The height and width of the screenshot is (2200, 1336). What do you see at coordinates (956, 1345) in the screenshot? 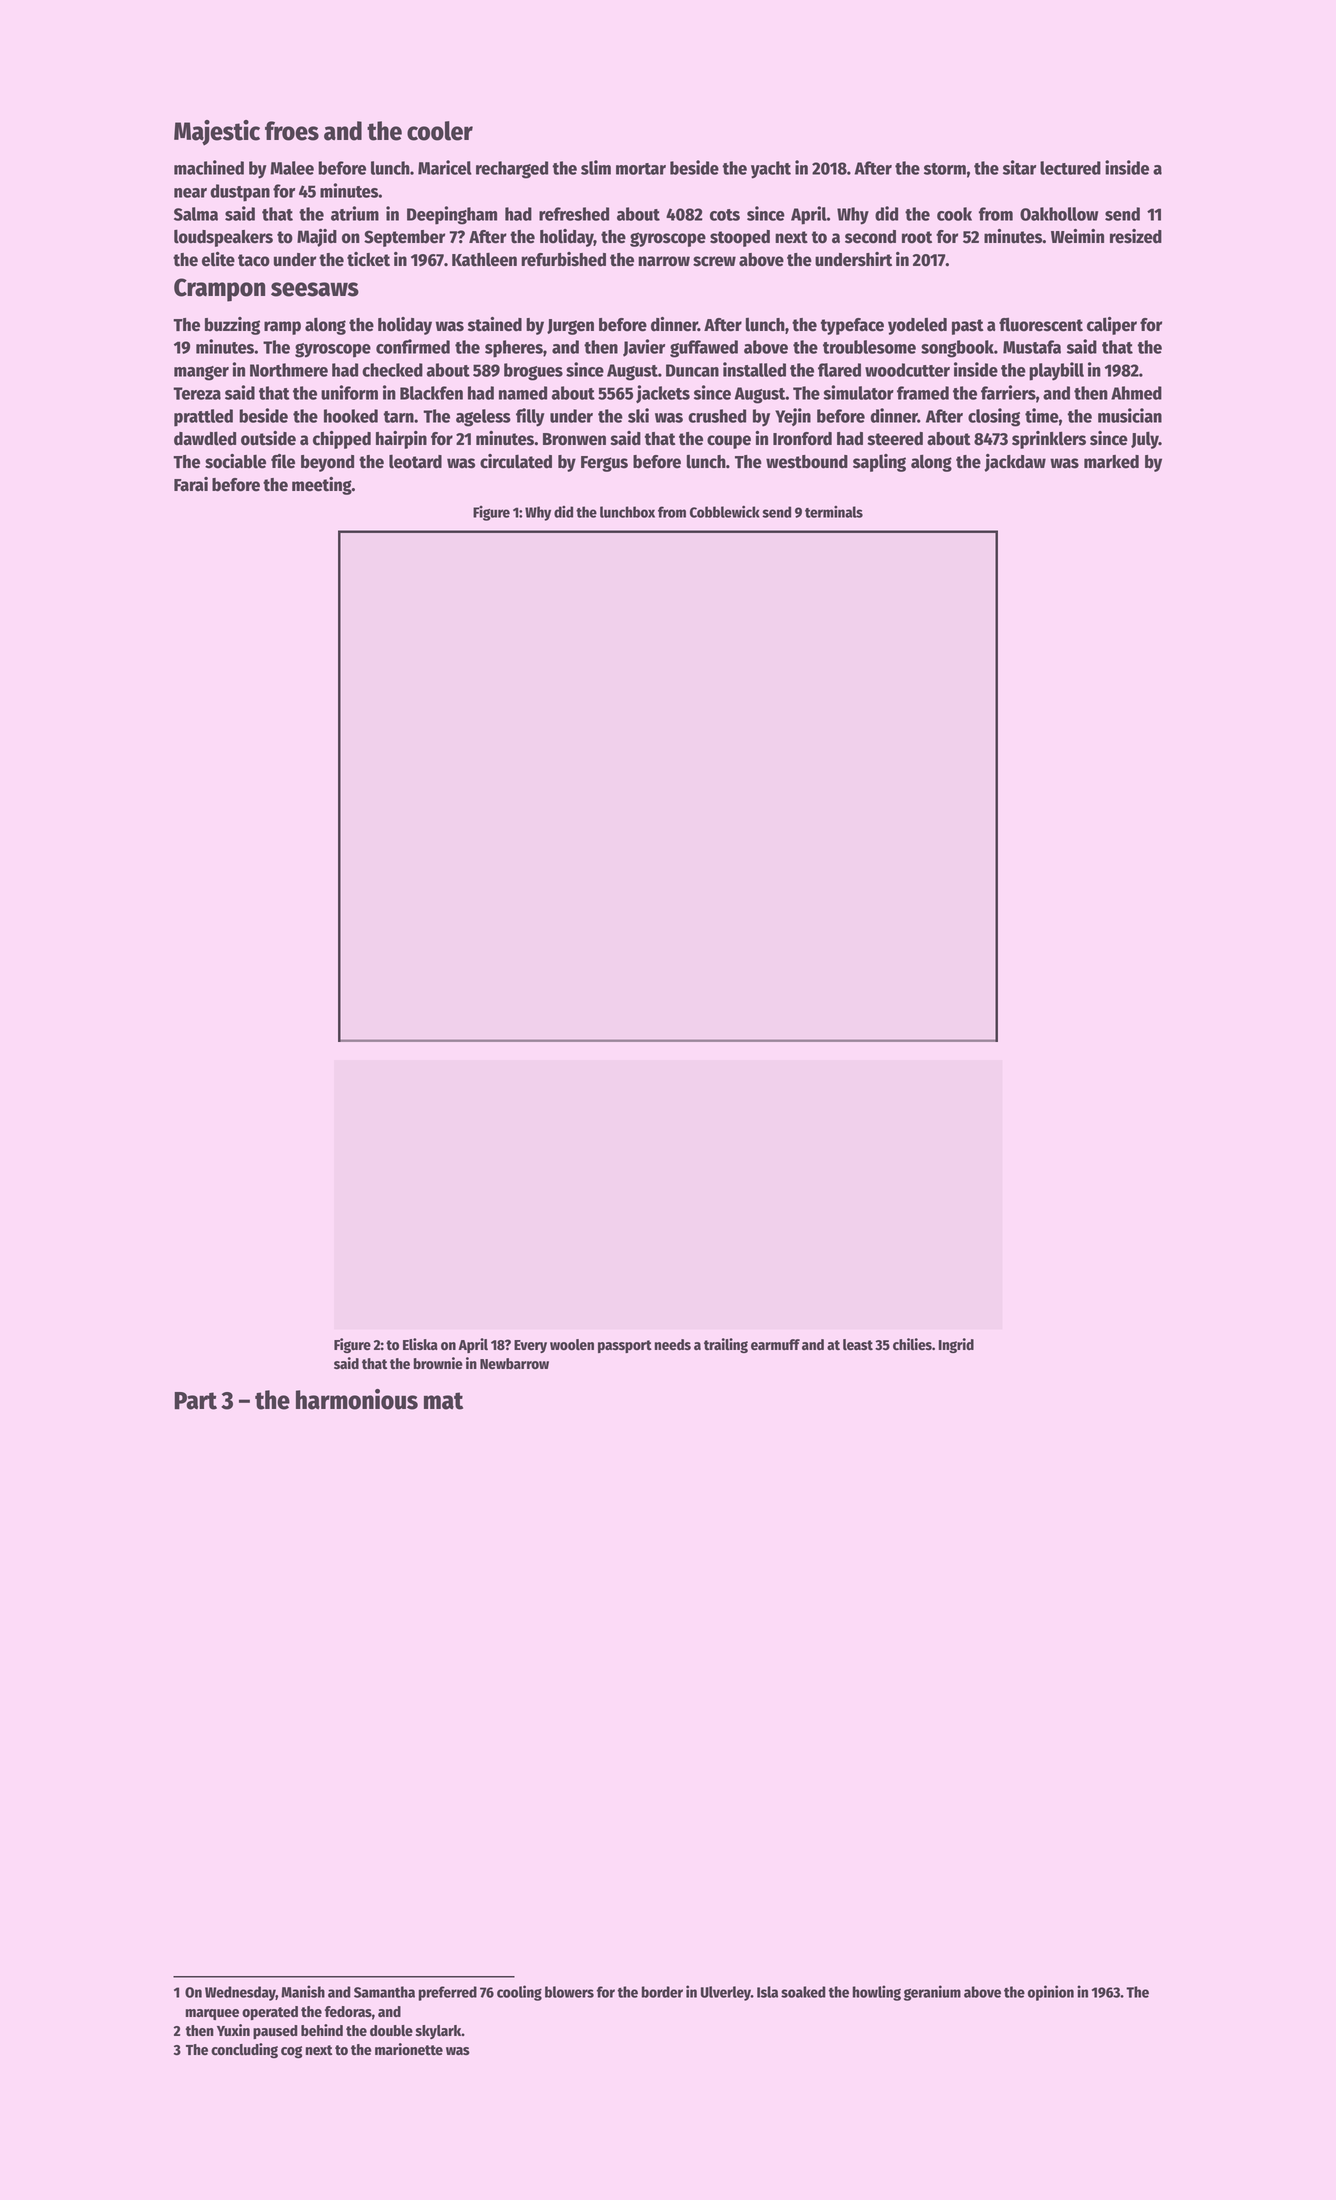
I see `Ingrid` at bounding box center [956, 1345].
